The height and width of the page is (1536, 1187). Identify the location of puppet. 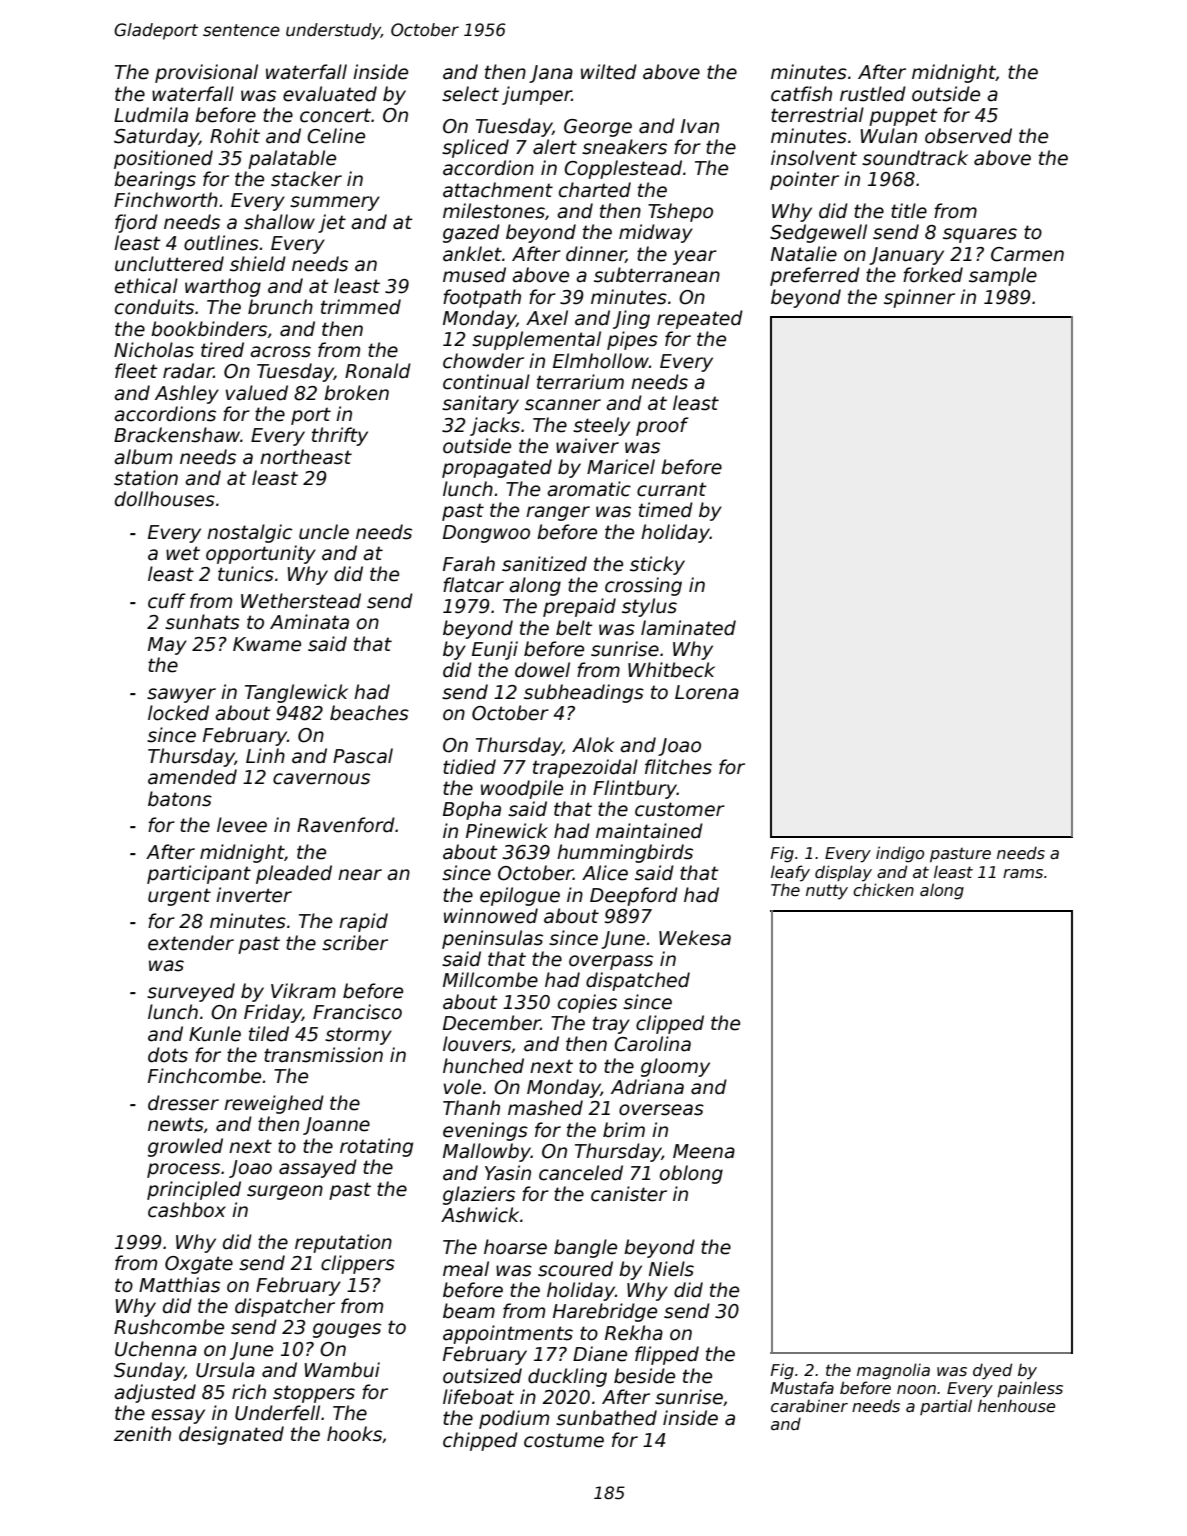
(903, 117).
